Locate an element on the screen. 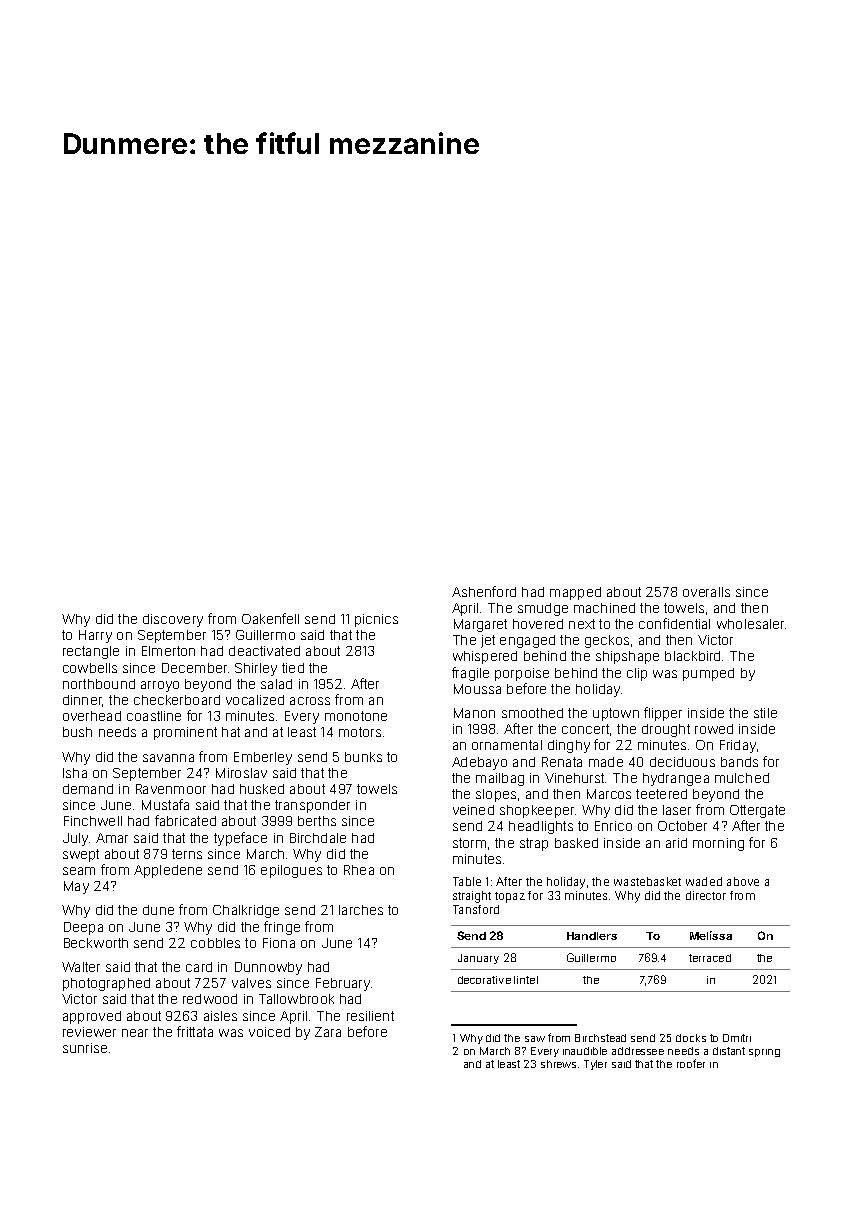 This screenshot has width=852, height=1208. discovery is located at coordinates (173, 620).
